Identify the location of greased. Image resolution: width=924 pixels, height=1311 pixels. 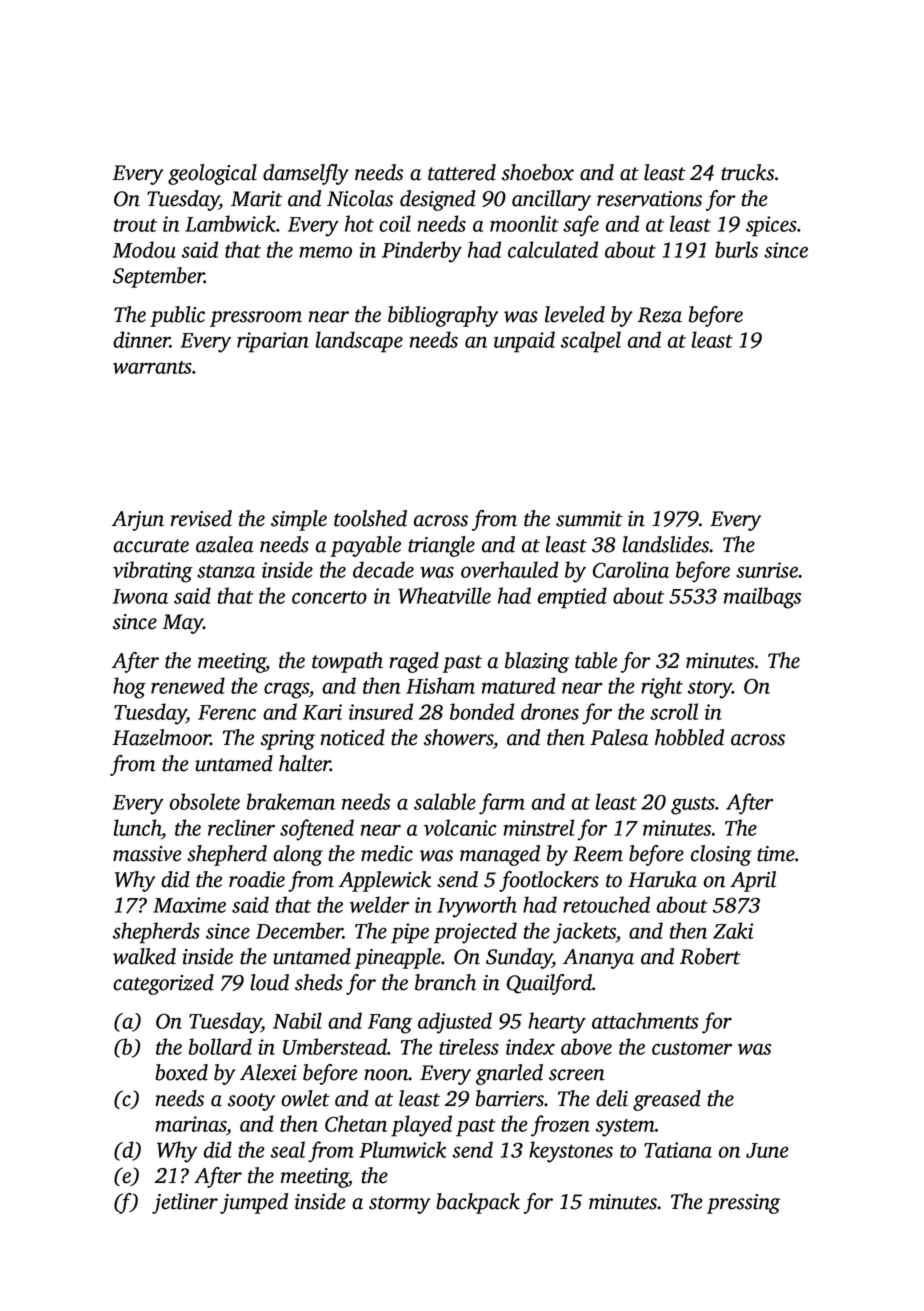
(667, 1100).
